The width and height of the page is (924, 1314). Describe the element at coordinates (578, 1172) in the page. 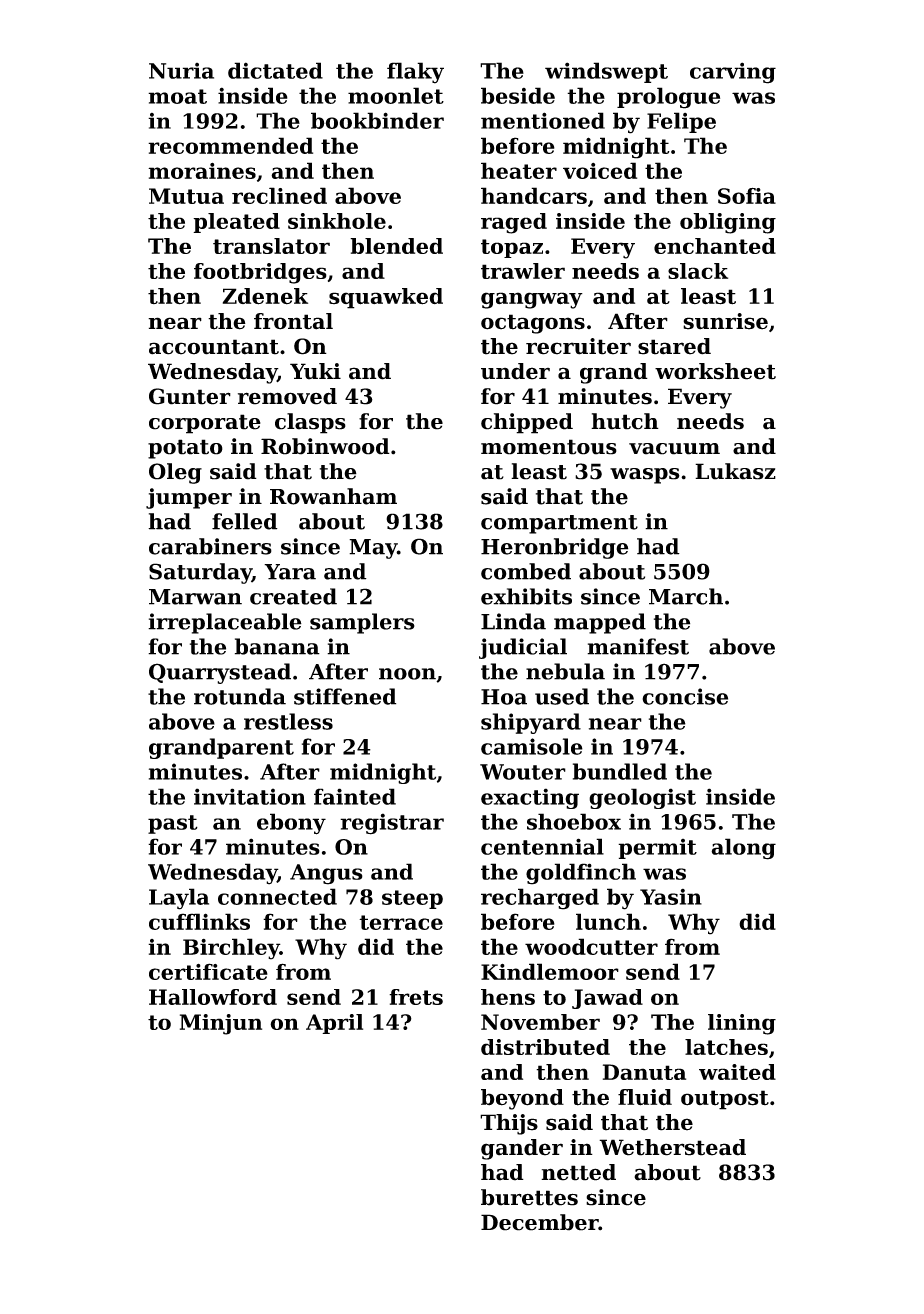

I see `netted` at that location.
